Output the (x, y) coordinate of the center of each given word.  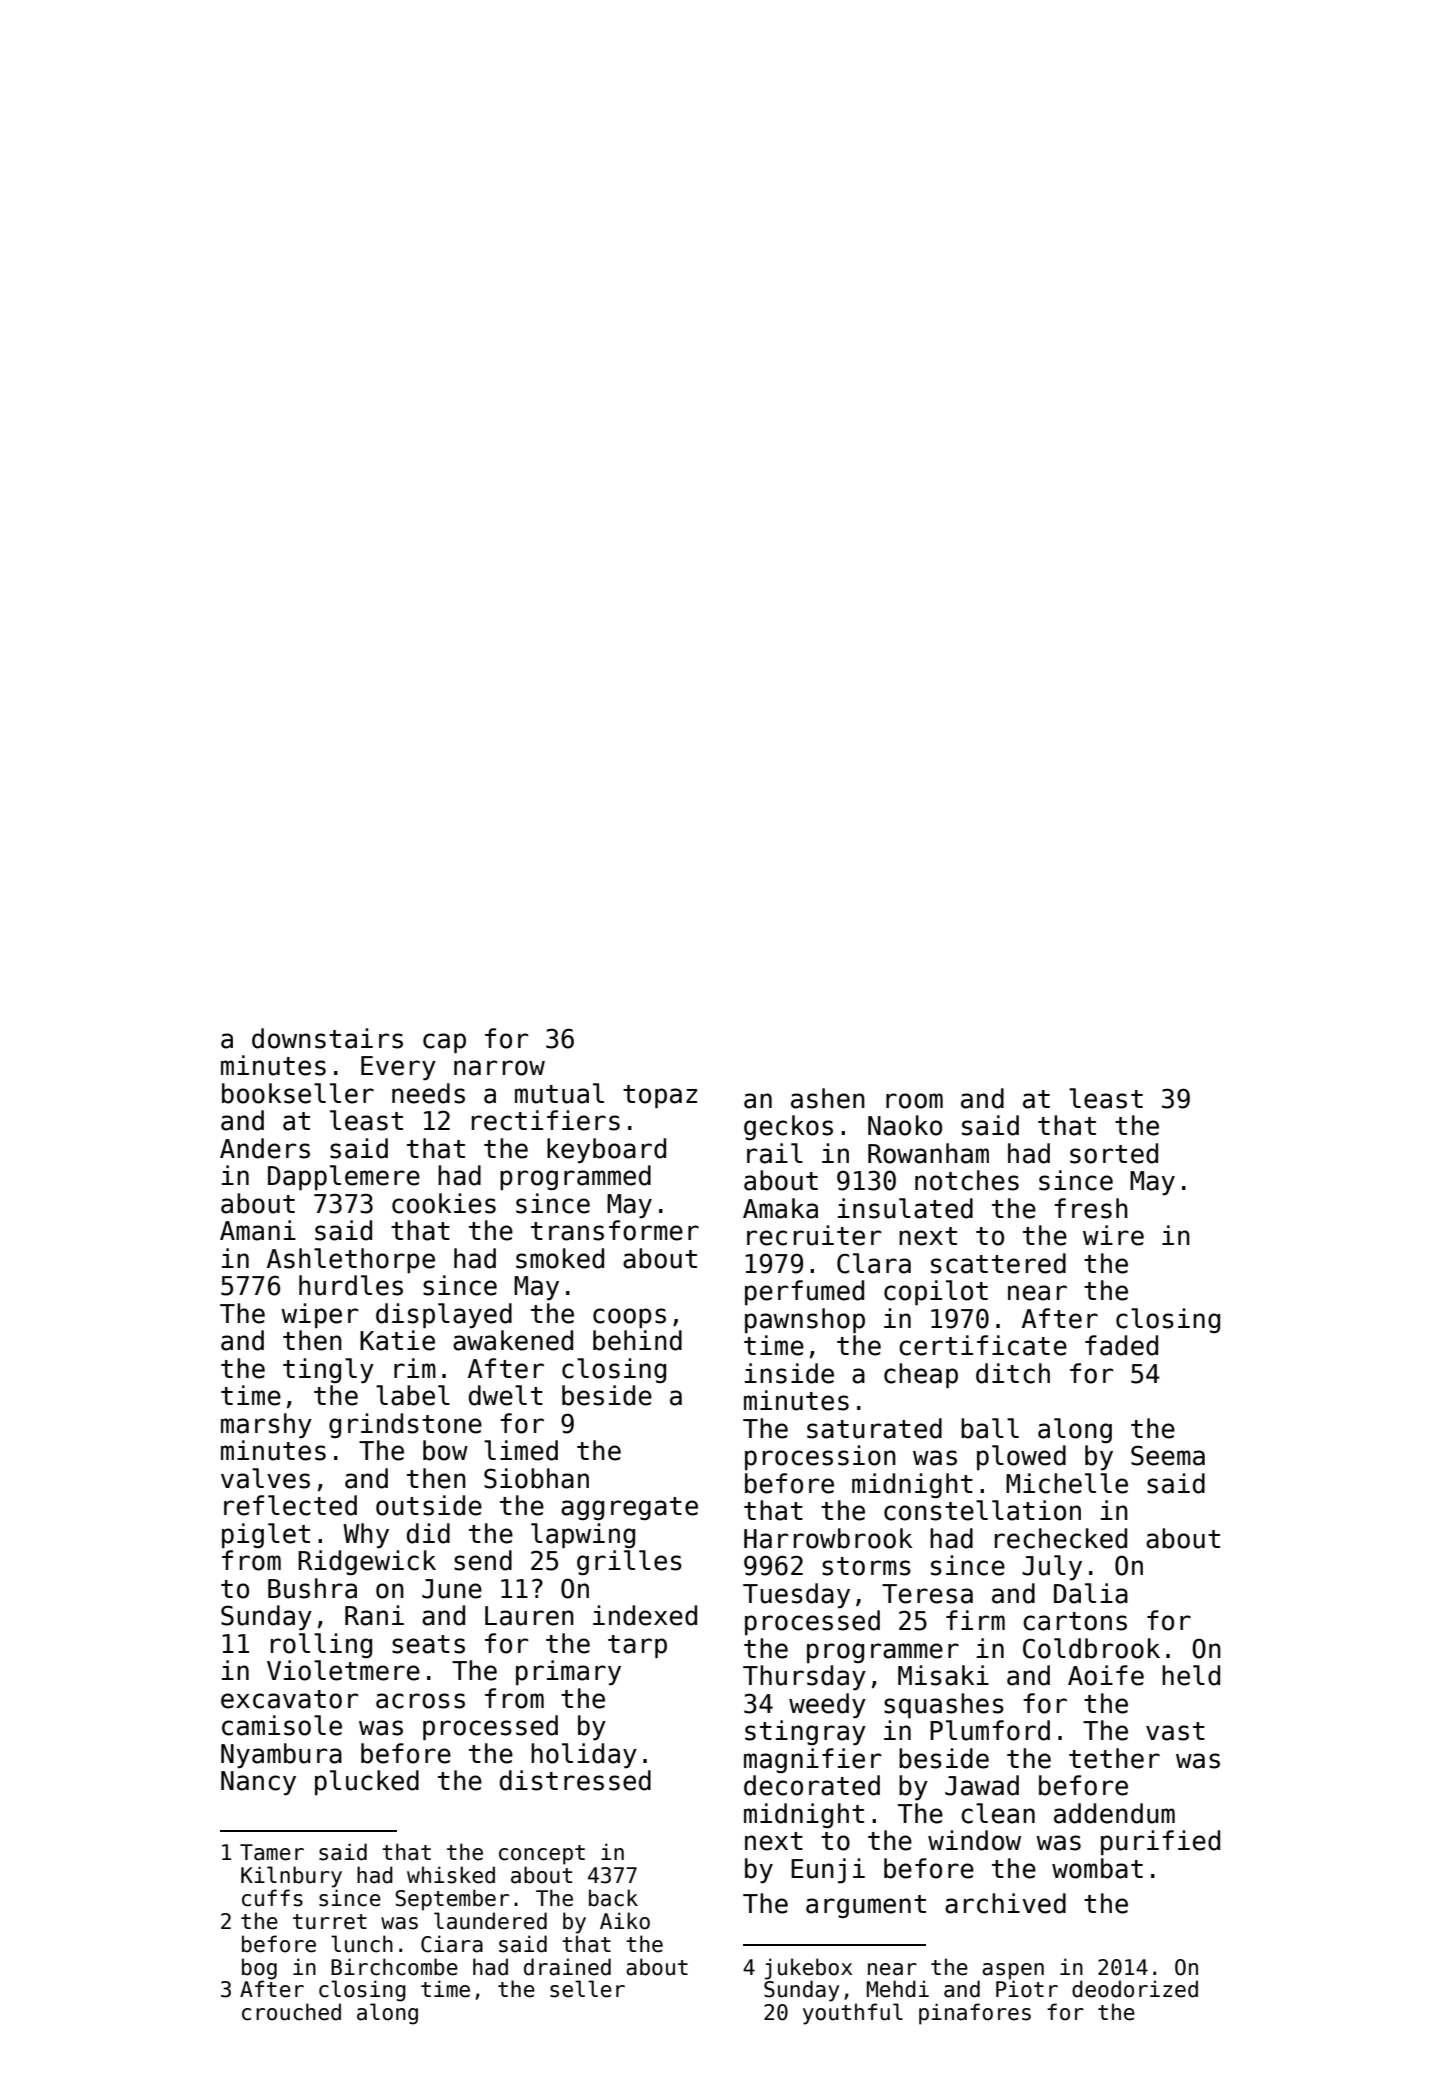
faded (1121, 1345)
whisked (451, 1875)
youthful (853, 2014)
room (914, 1101)
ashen (828, 1098)
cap (444, 1043)
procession (820, 1457)
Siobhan (536, 1478)
